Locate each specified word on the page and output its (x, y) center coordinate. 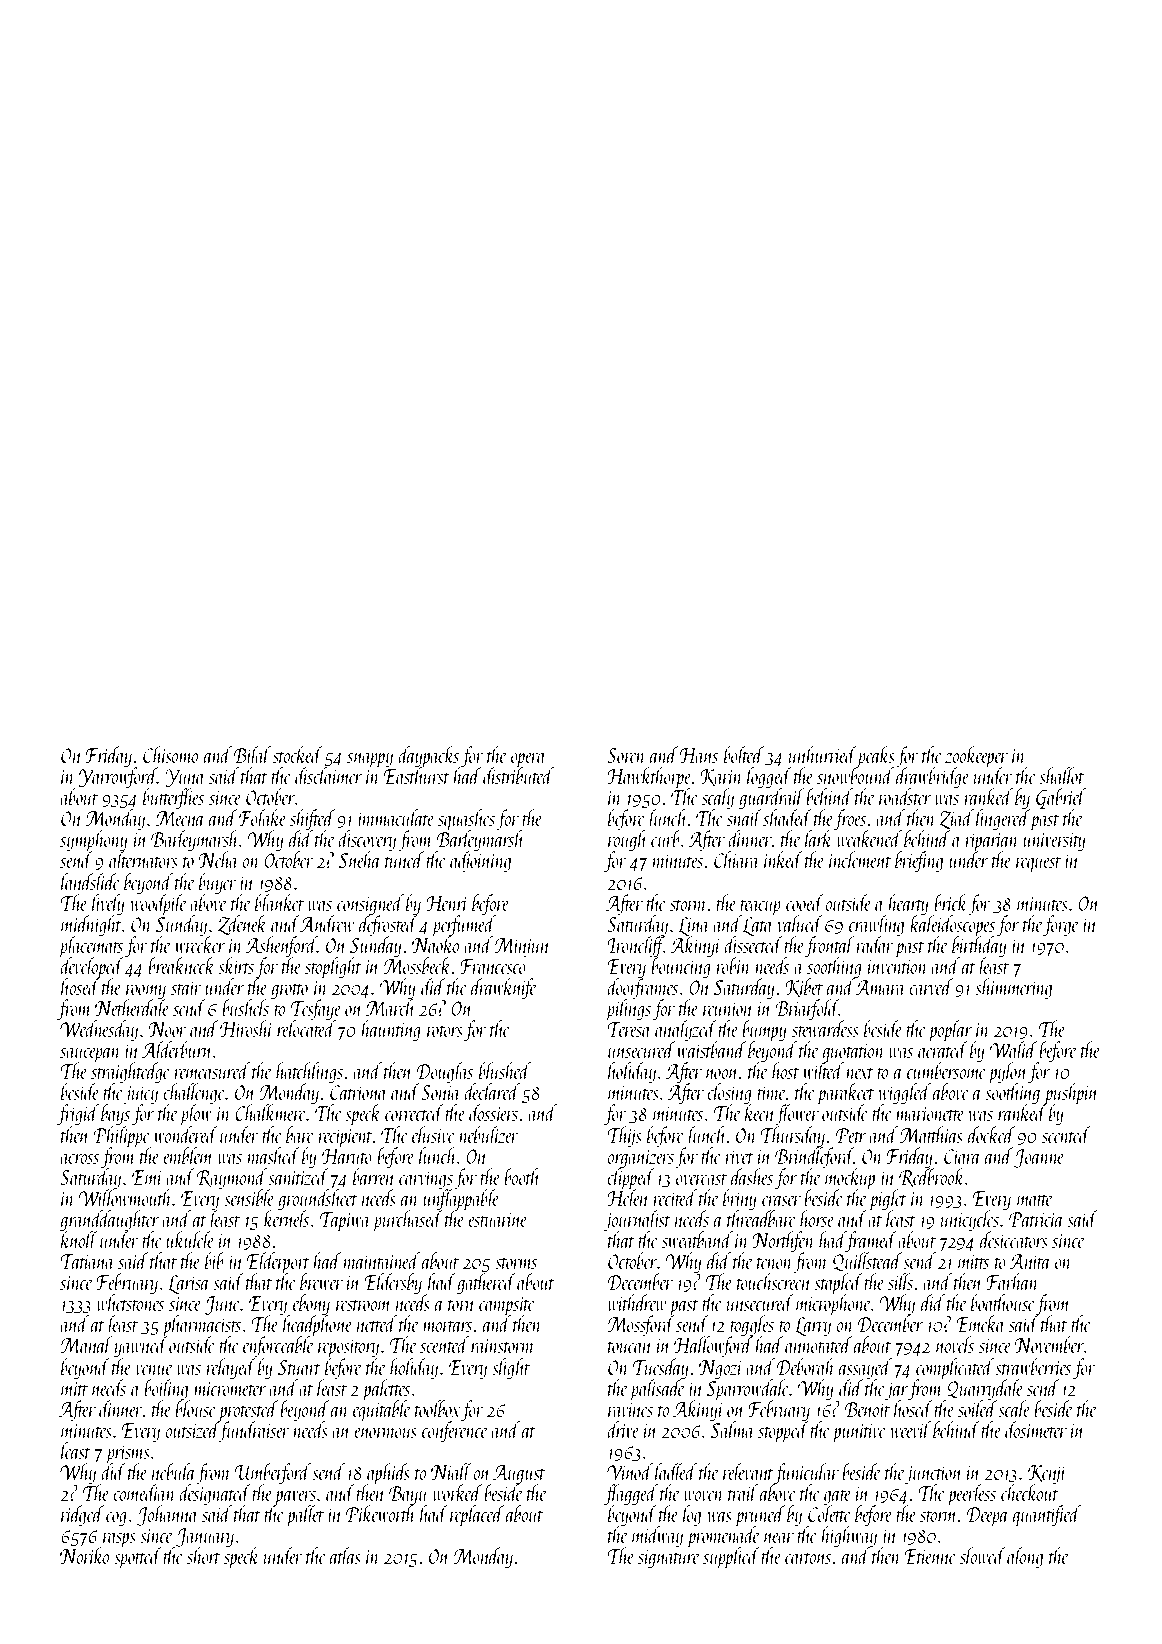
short (203, 1555)
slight (511, 1368)
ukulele (190, 1239)
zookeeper (976, 757)
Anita (1030, 1261)
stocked (298, 754)
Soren (626, 755)
